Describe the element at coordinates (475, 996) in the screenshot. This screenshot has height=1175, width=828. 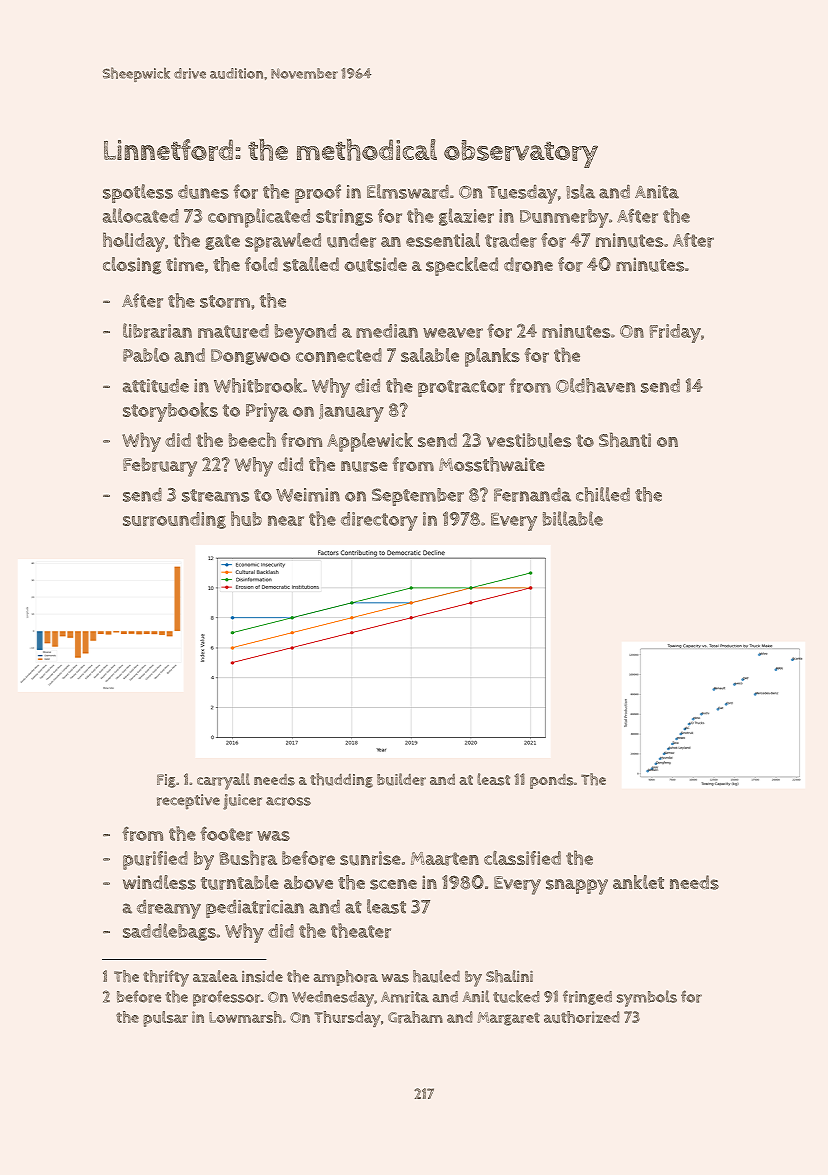
I see `Anil` at that location.
